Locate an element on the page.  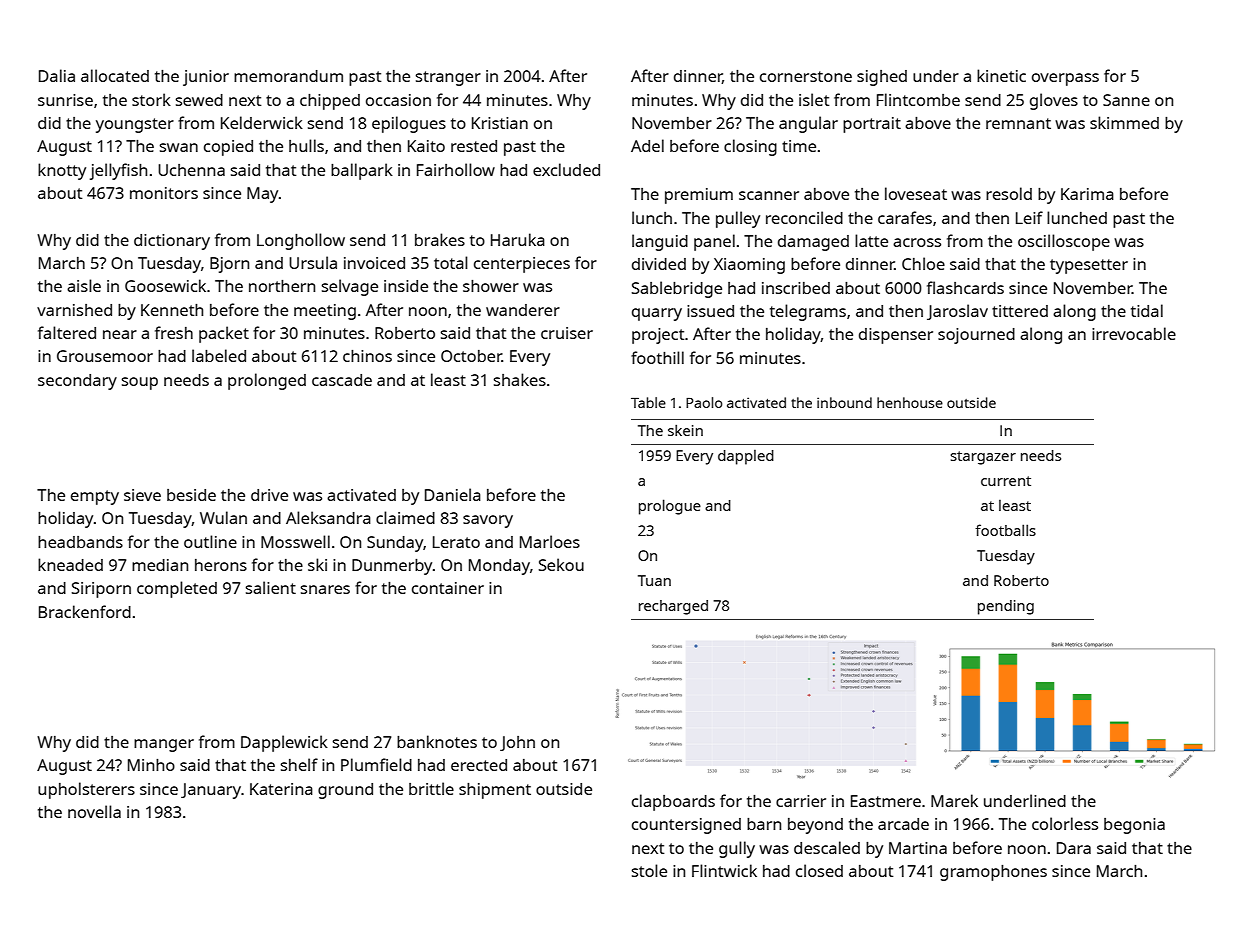
dappled is located at coordinates (746, 457).
